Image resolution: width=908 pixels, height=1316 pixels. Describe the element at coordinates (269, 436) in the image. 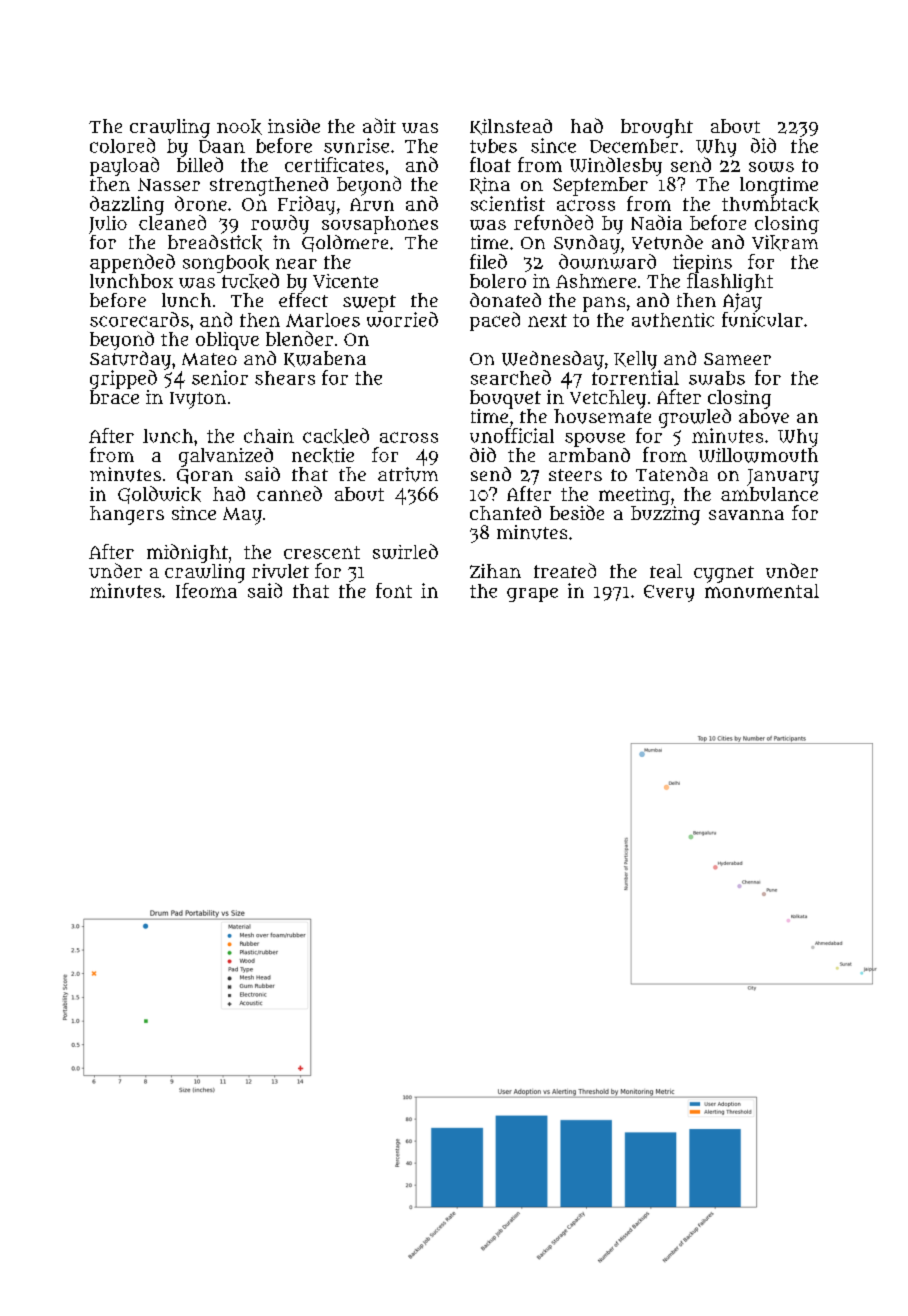

I see `chain` at that location.
